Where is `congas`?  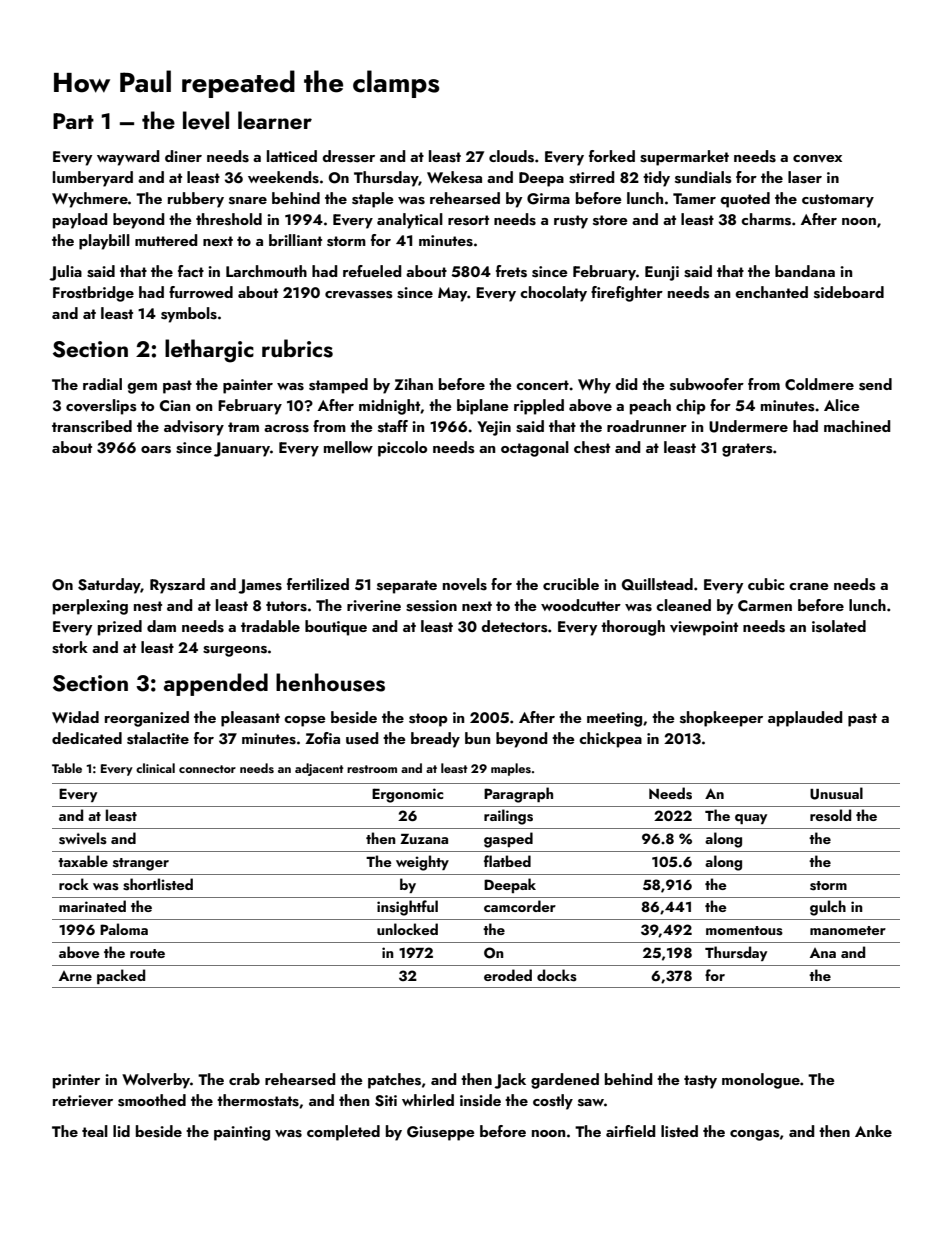
congas is located at coordinates (755, 1135).
